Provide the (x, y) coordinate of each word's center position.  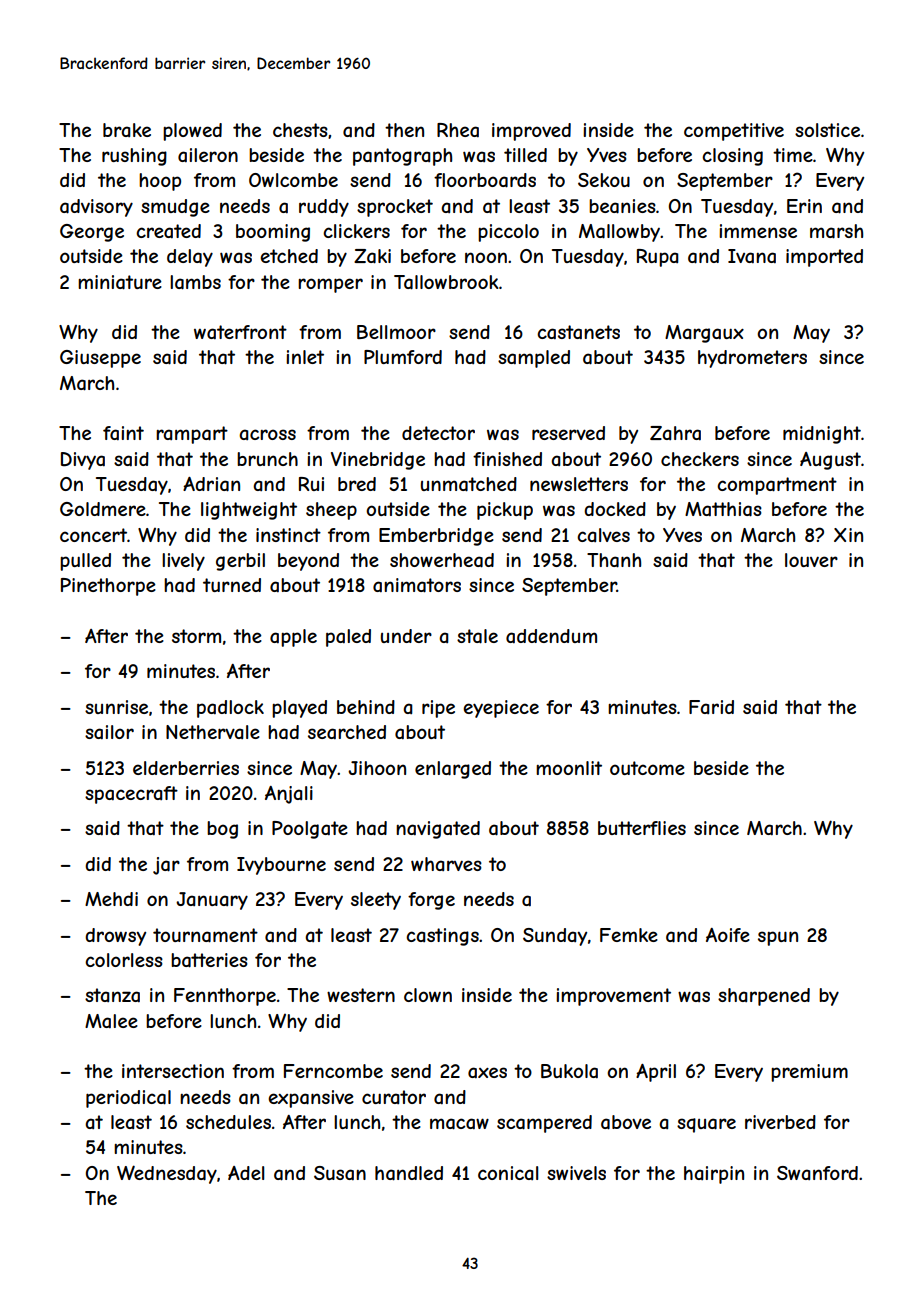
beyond (308, 562)
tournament (205, 935)
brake (127, 130)
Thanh (614, 560)
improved (531, 132)
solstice (827, 130)
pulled (85, 562)
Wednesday (167, 1174)
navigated (438, 830)
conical (508, 1173)
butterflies (642, 828)
